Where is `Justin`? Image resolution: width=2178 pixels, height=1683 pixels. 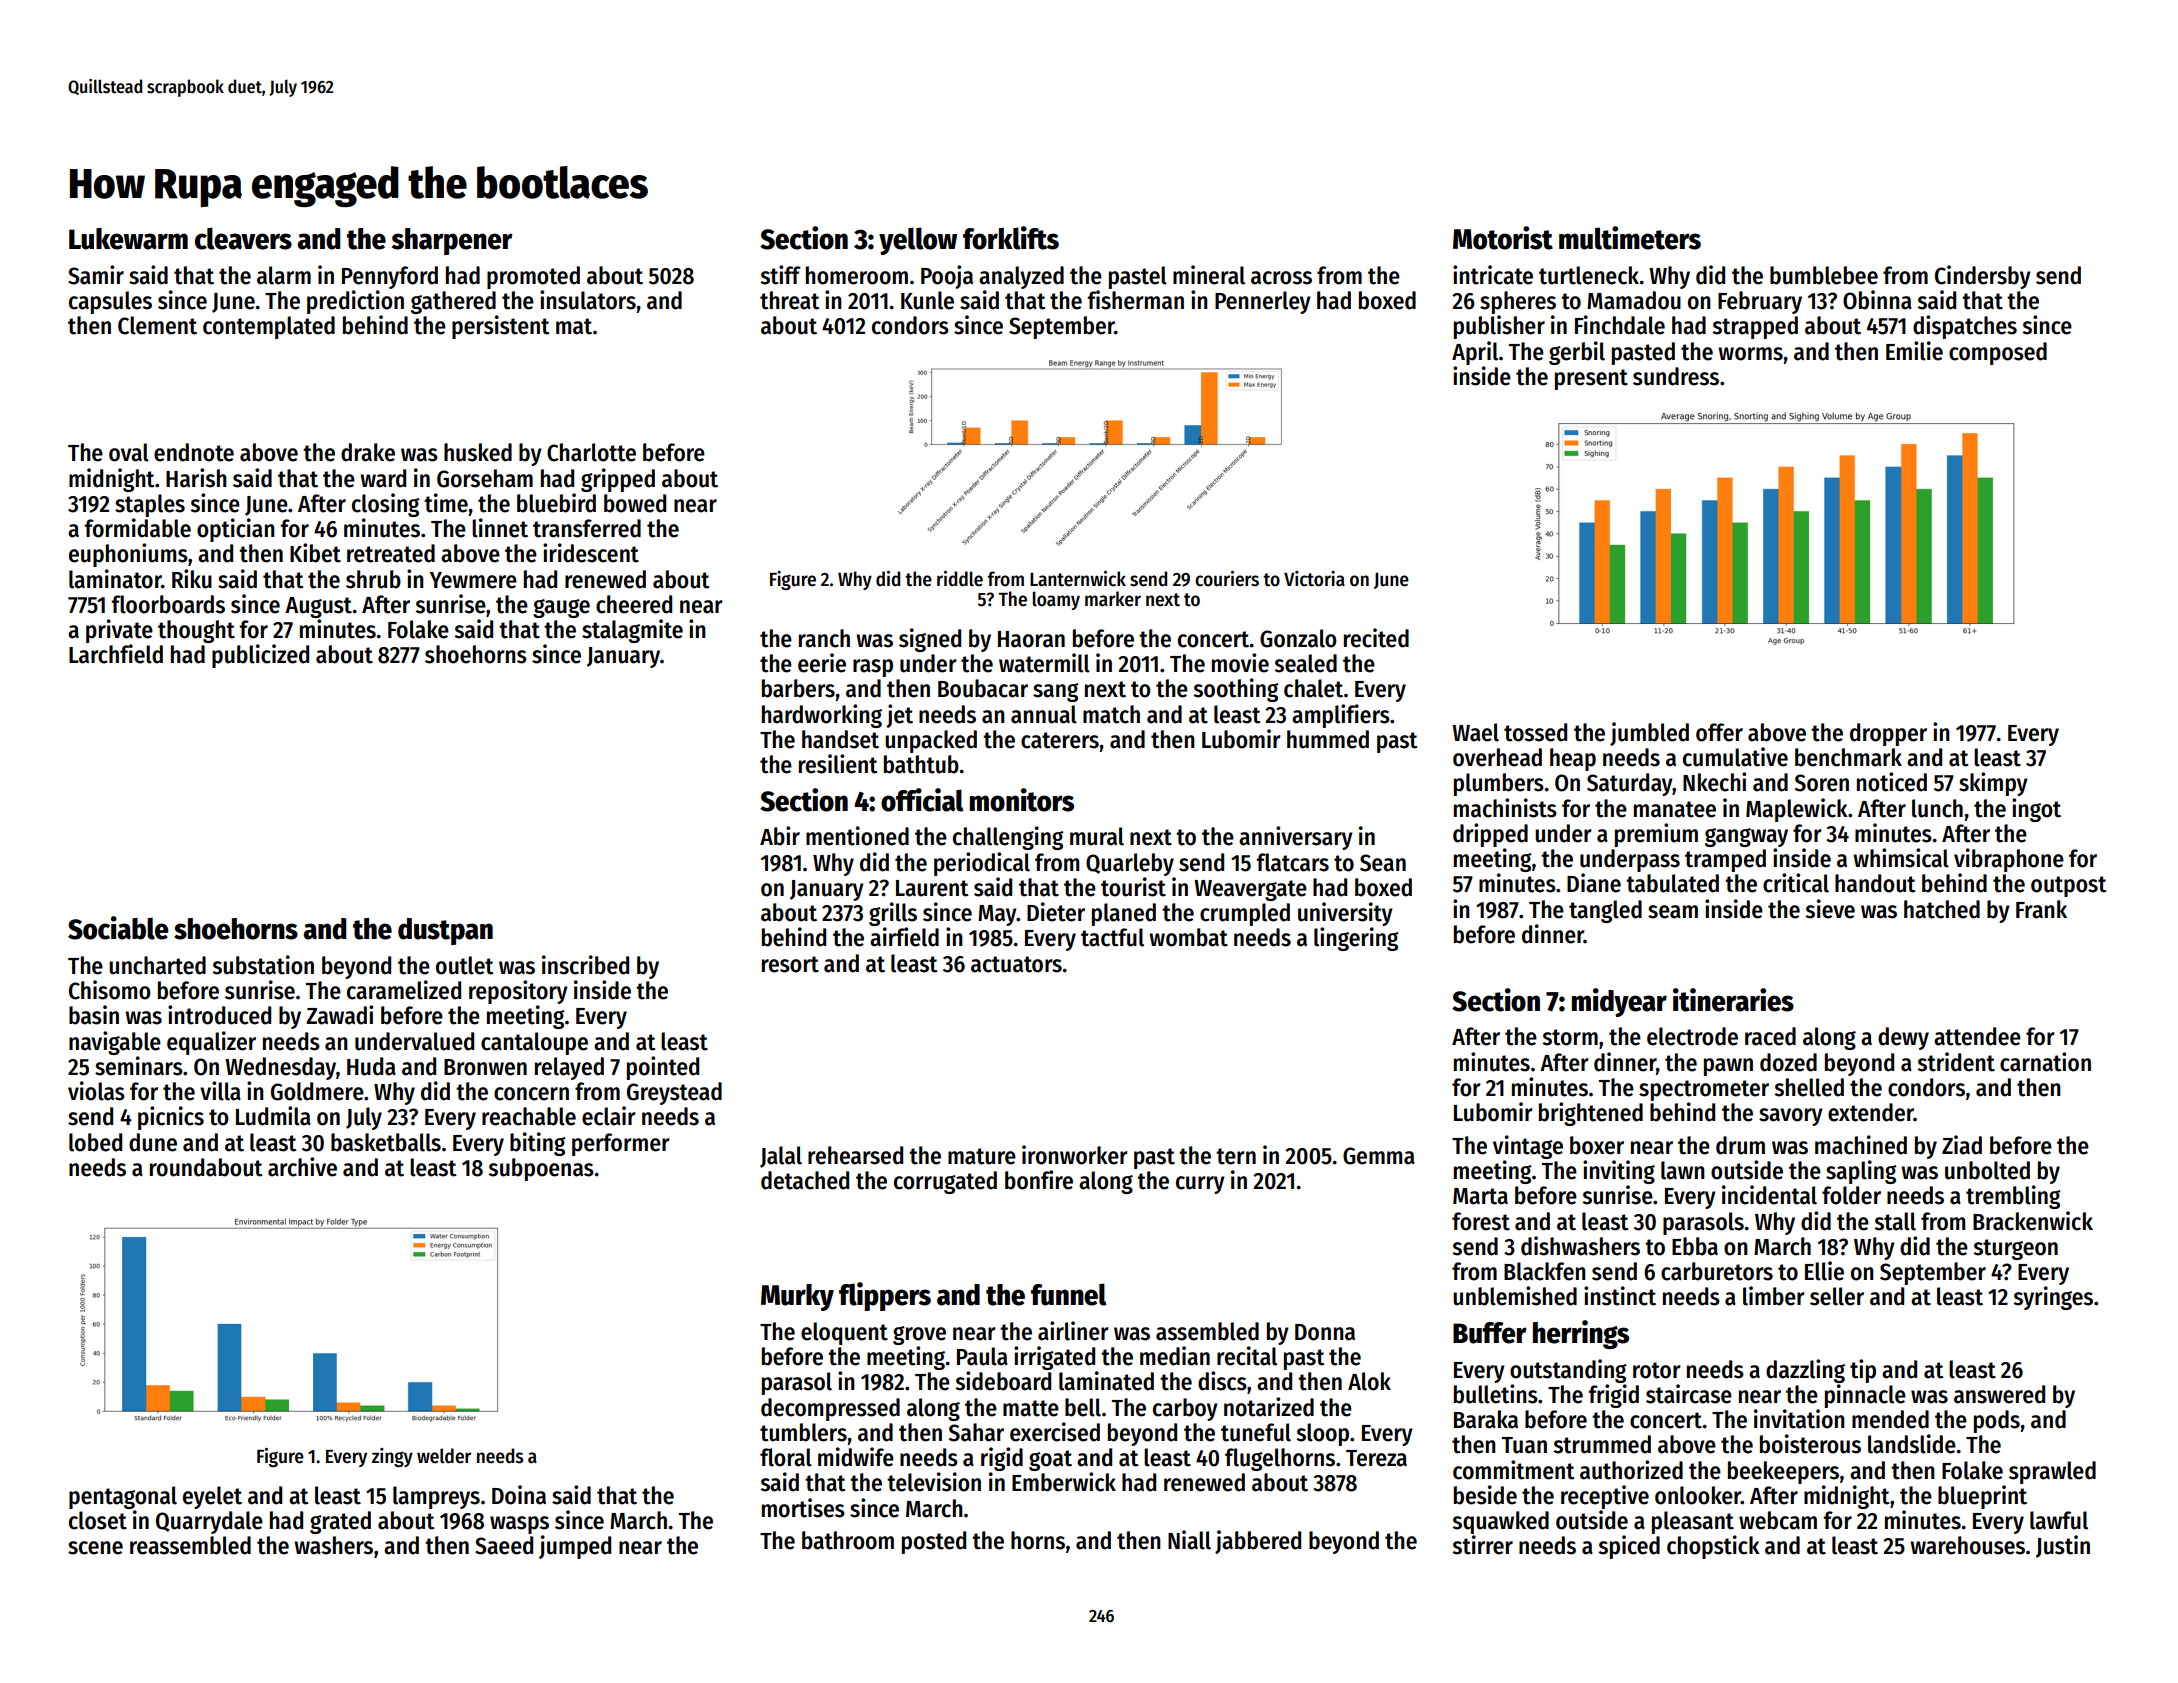
Justin is located at coordinates (2063, 1546).
